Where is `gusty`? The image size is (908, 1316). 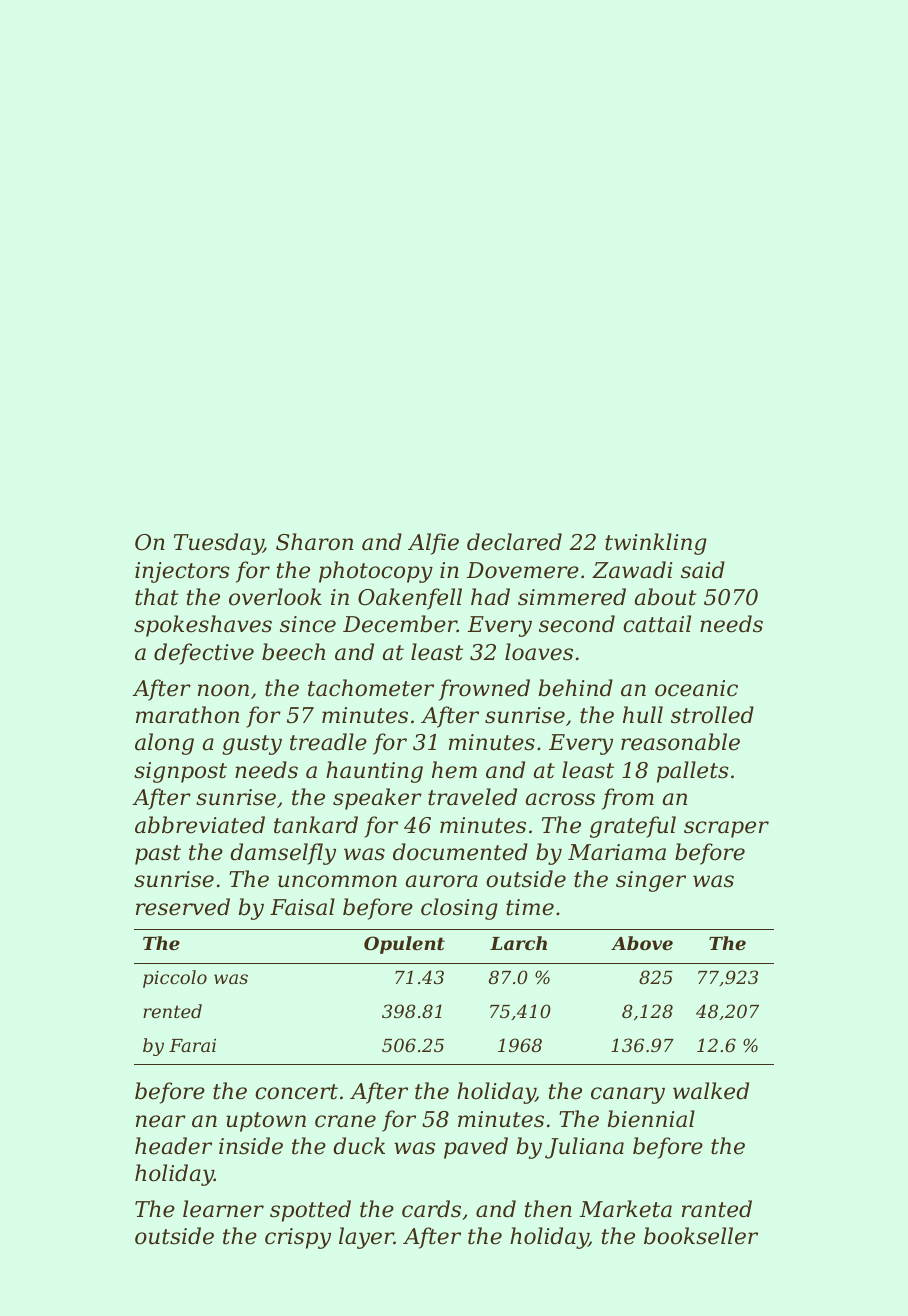 gusty is located at coordinates (252, 745).
